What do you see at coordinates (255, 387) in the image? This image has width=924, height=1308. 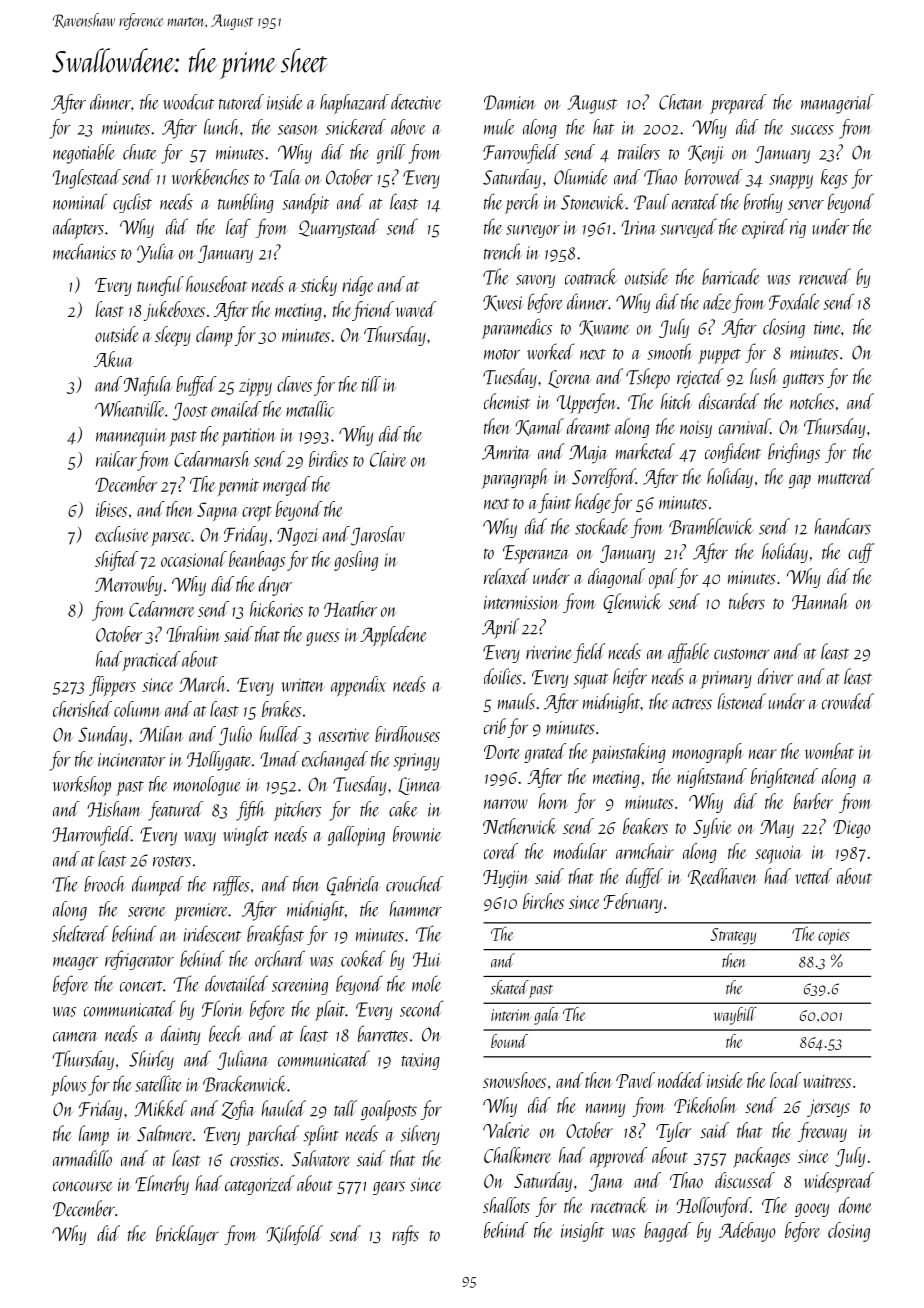 I see `zippy` at bounding box center [255, 387].
